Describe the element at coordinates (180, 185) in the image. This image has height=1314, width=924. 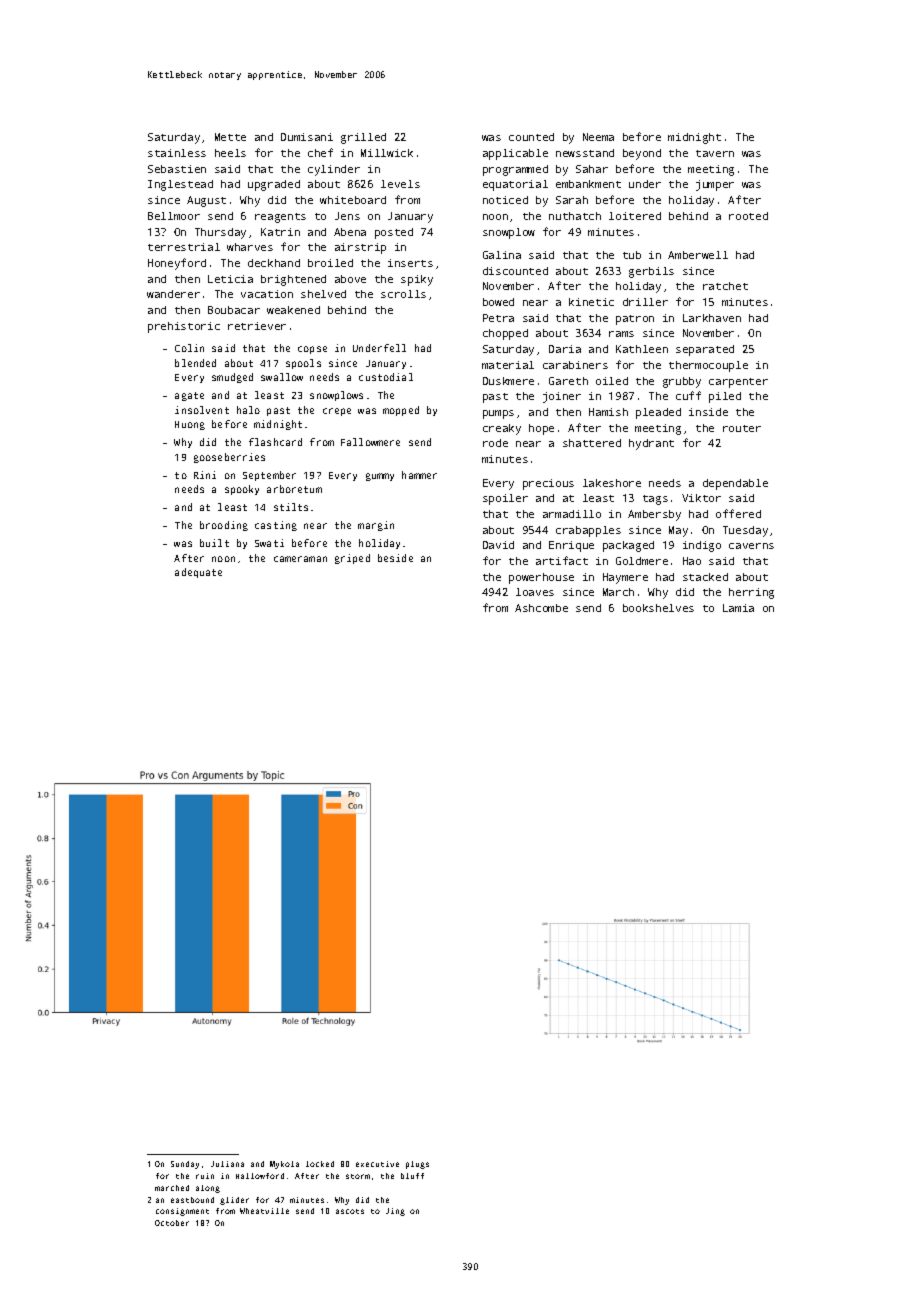
I see `Inglestead` at that location.
